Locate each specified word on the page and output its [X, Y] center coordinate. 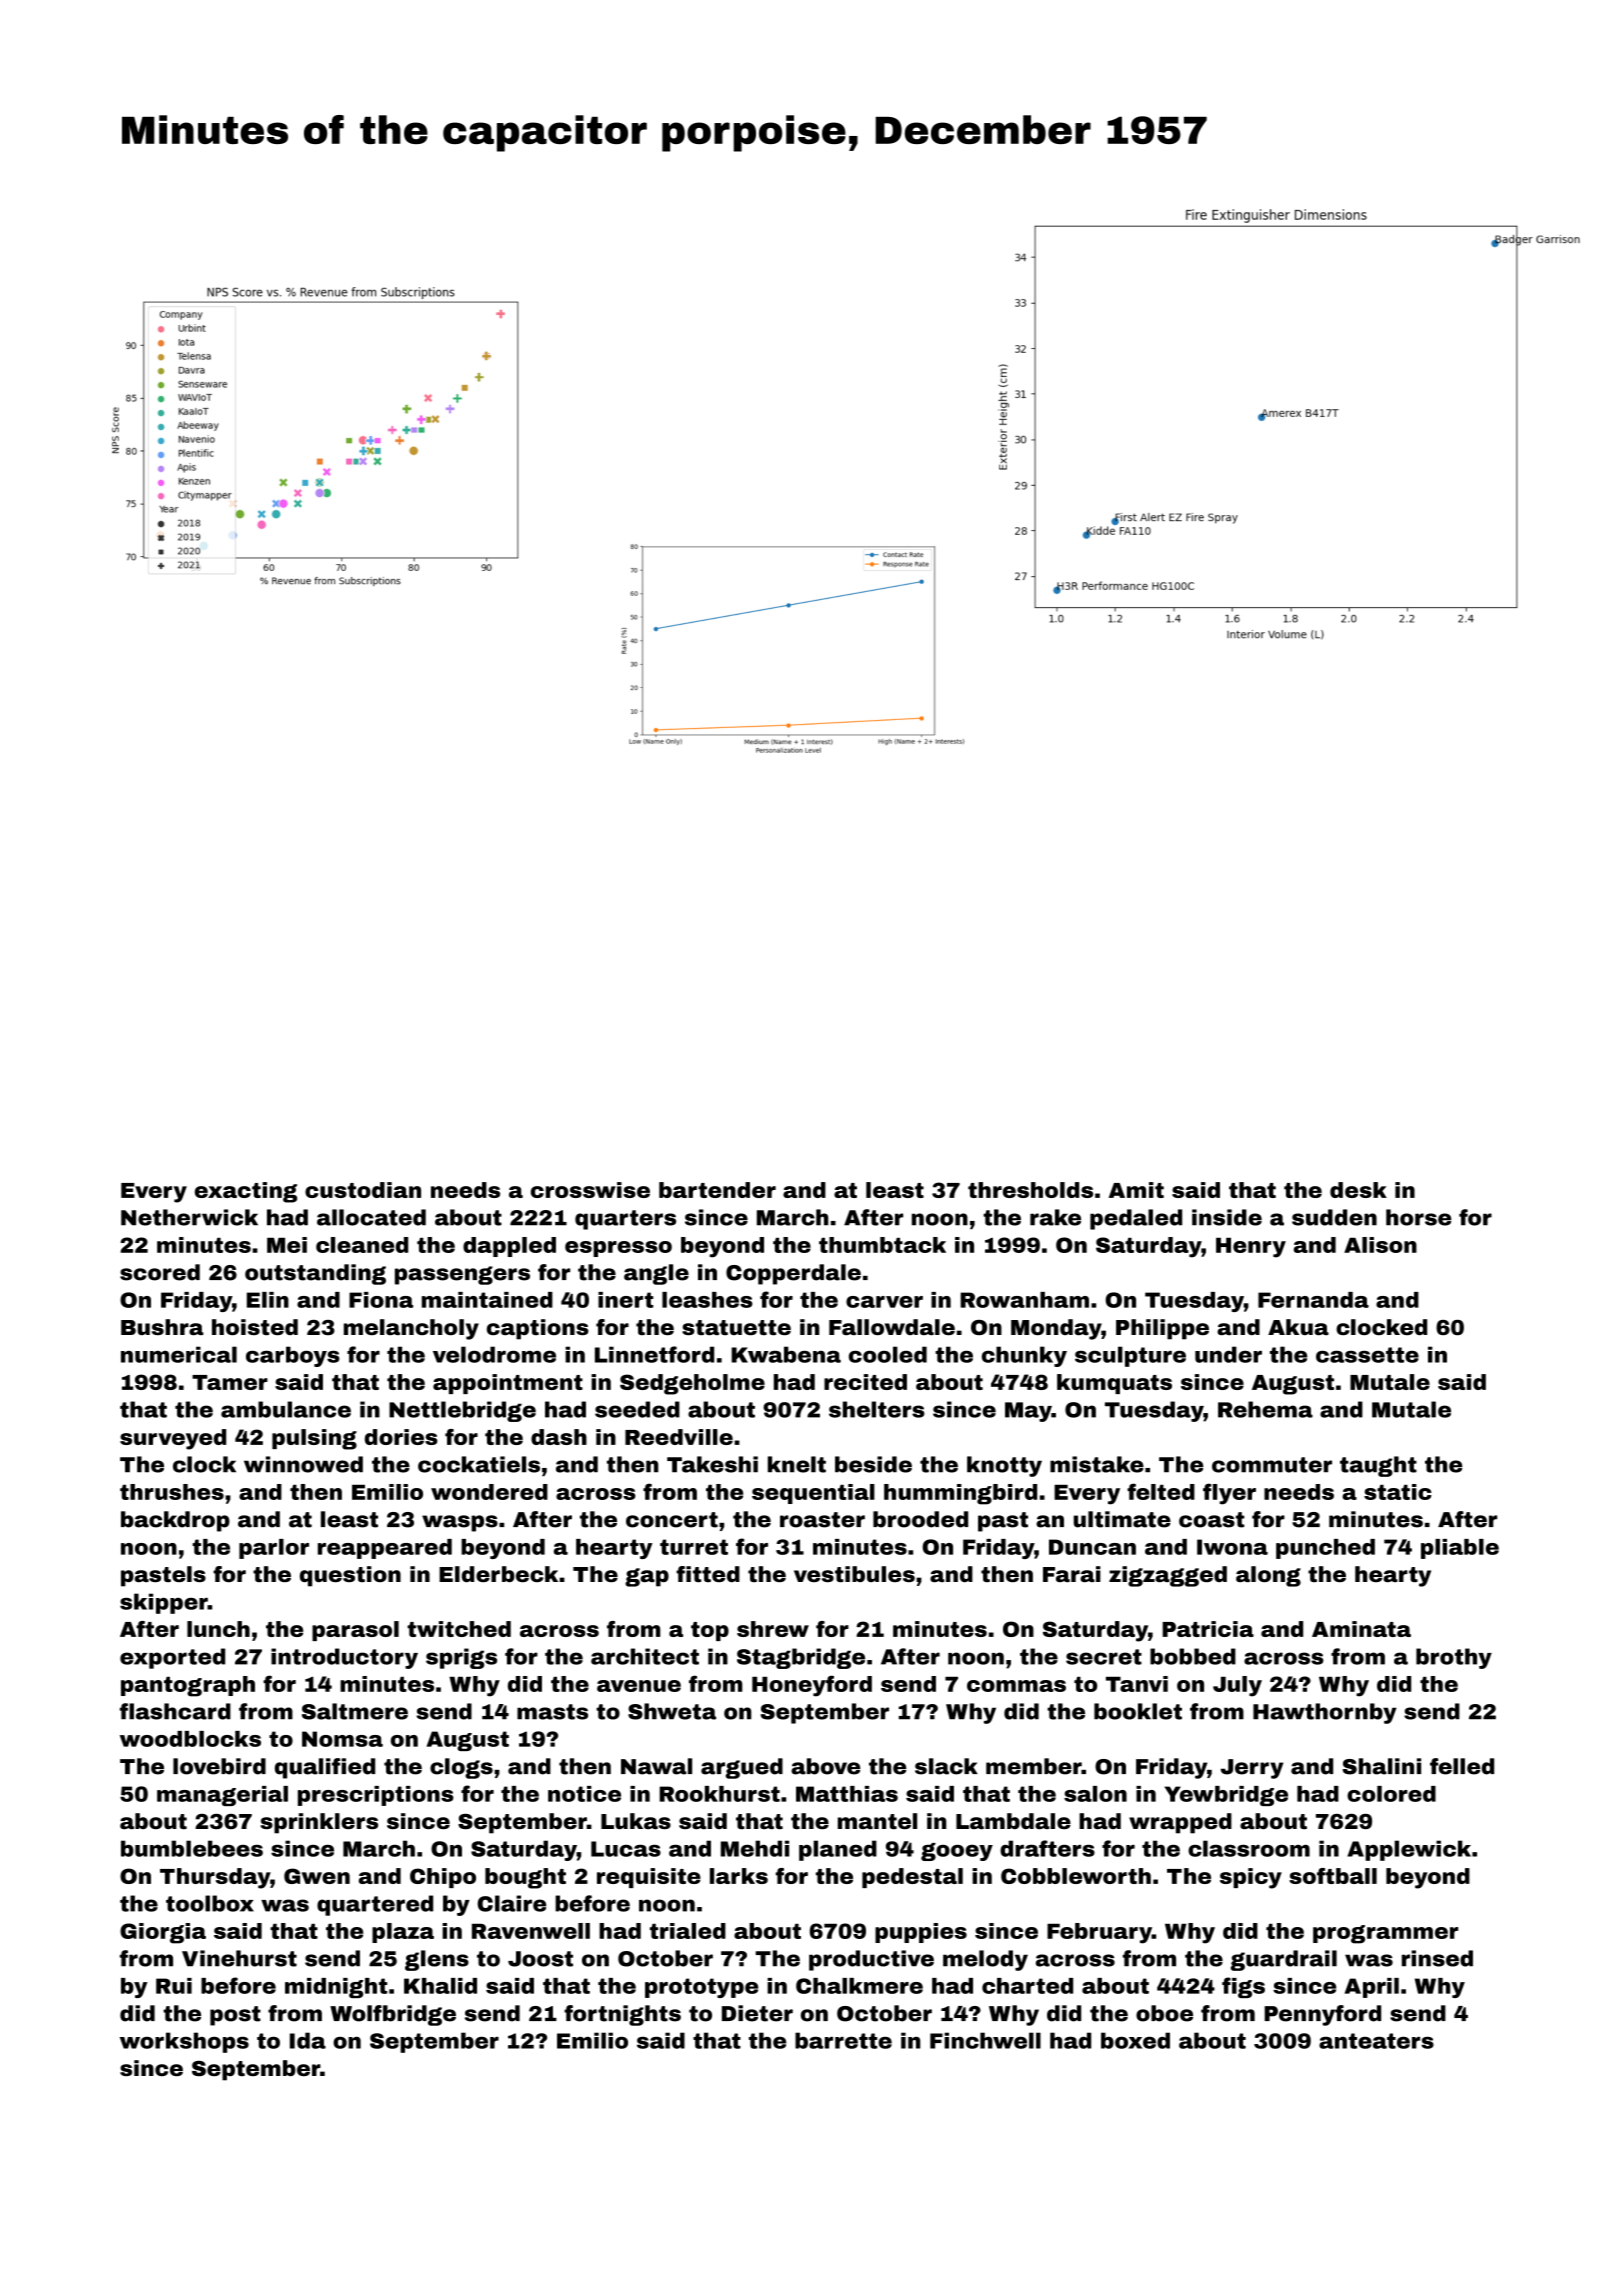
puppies [921, 1933]
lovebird [219, 1766]
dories [401, 1437]
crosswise [590, 1190]
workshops [184, 2042]
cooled [888, 1354]
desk [1358, 1190]
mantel [877, 1821]
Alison [1380, 1245]
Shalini [1381, 1766]
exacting [246, 1192]
